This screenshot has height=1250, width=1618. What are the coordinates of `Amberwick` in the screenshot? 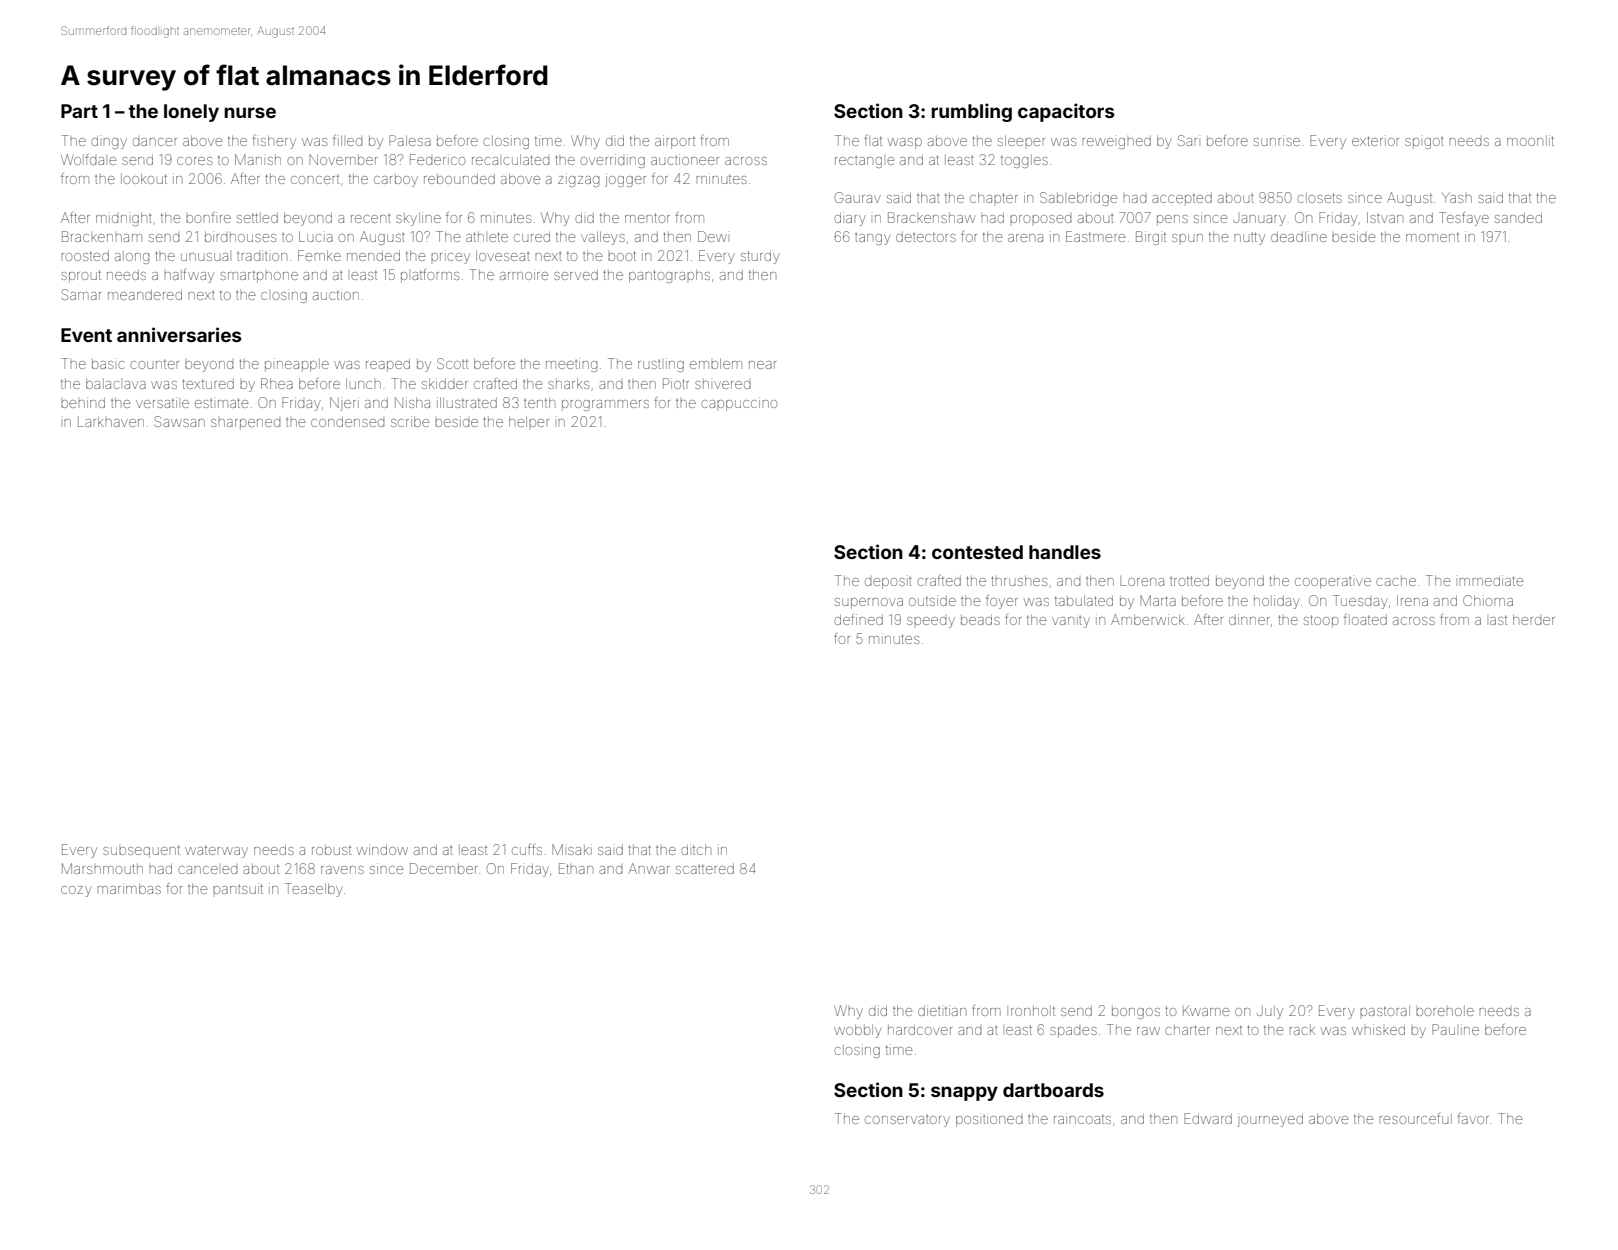 It's located at (1148, 619).
